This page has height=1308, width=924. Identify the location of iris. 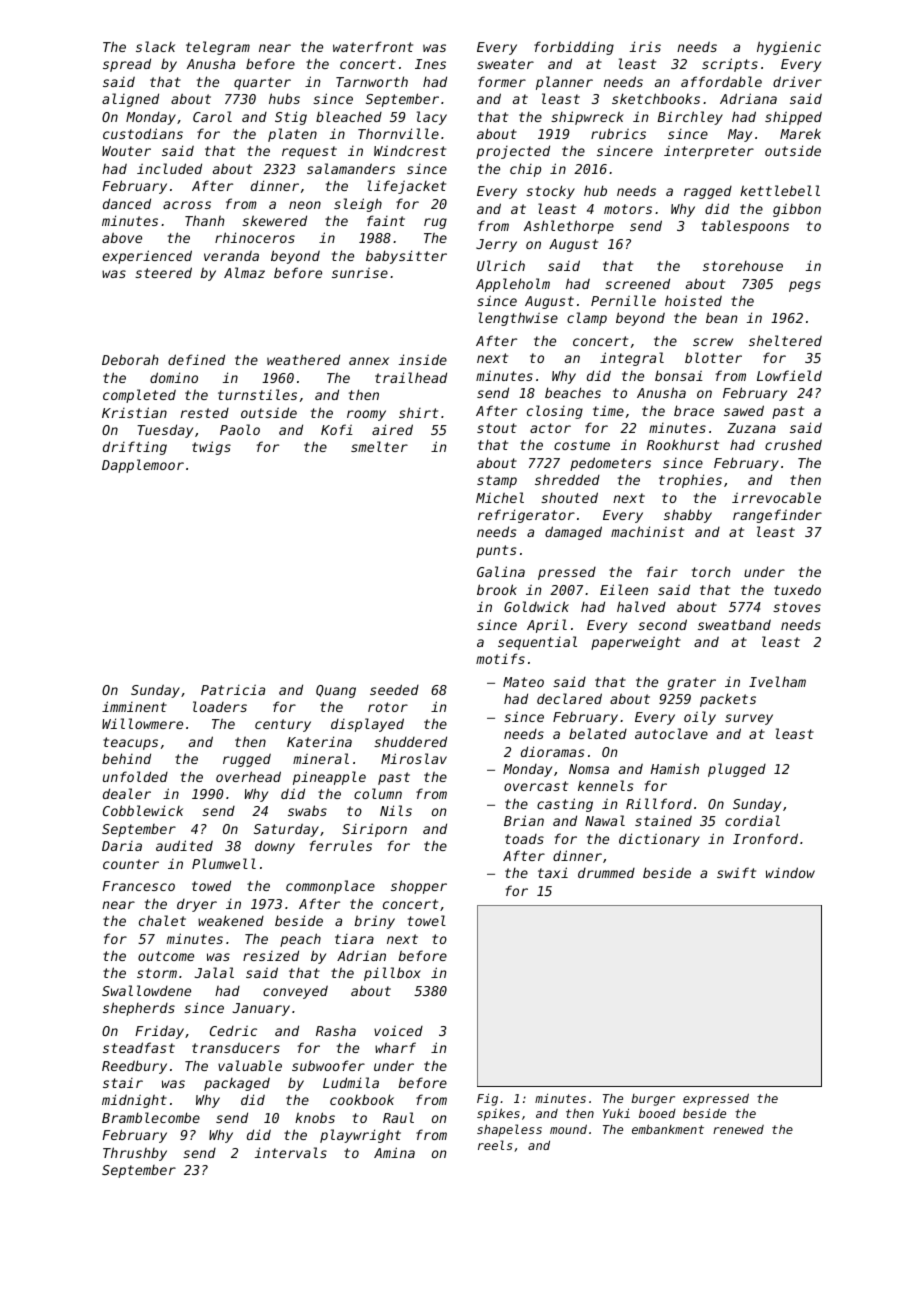
(645, 46).
